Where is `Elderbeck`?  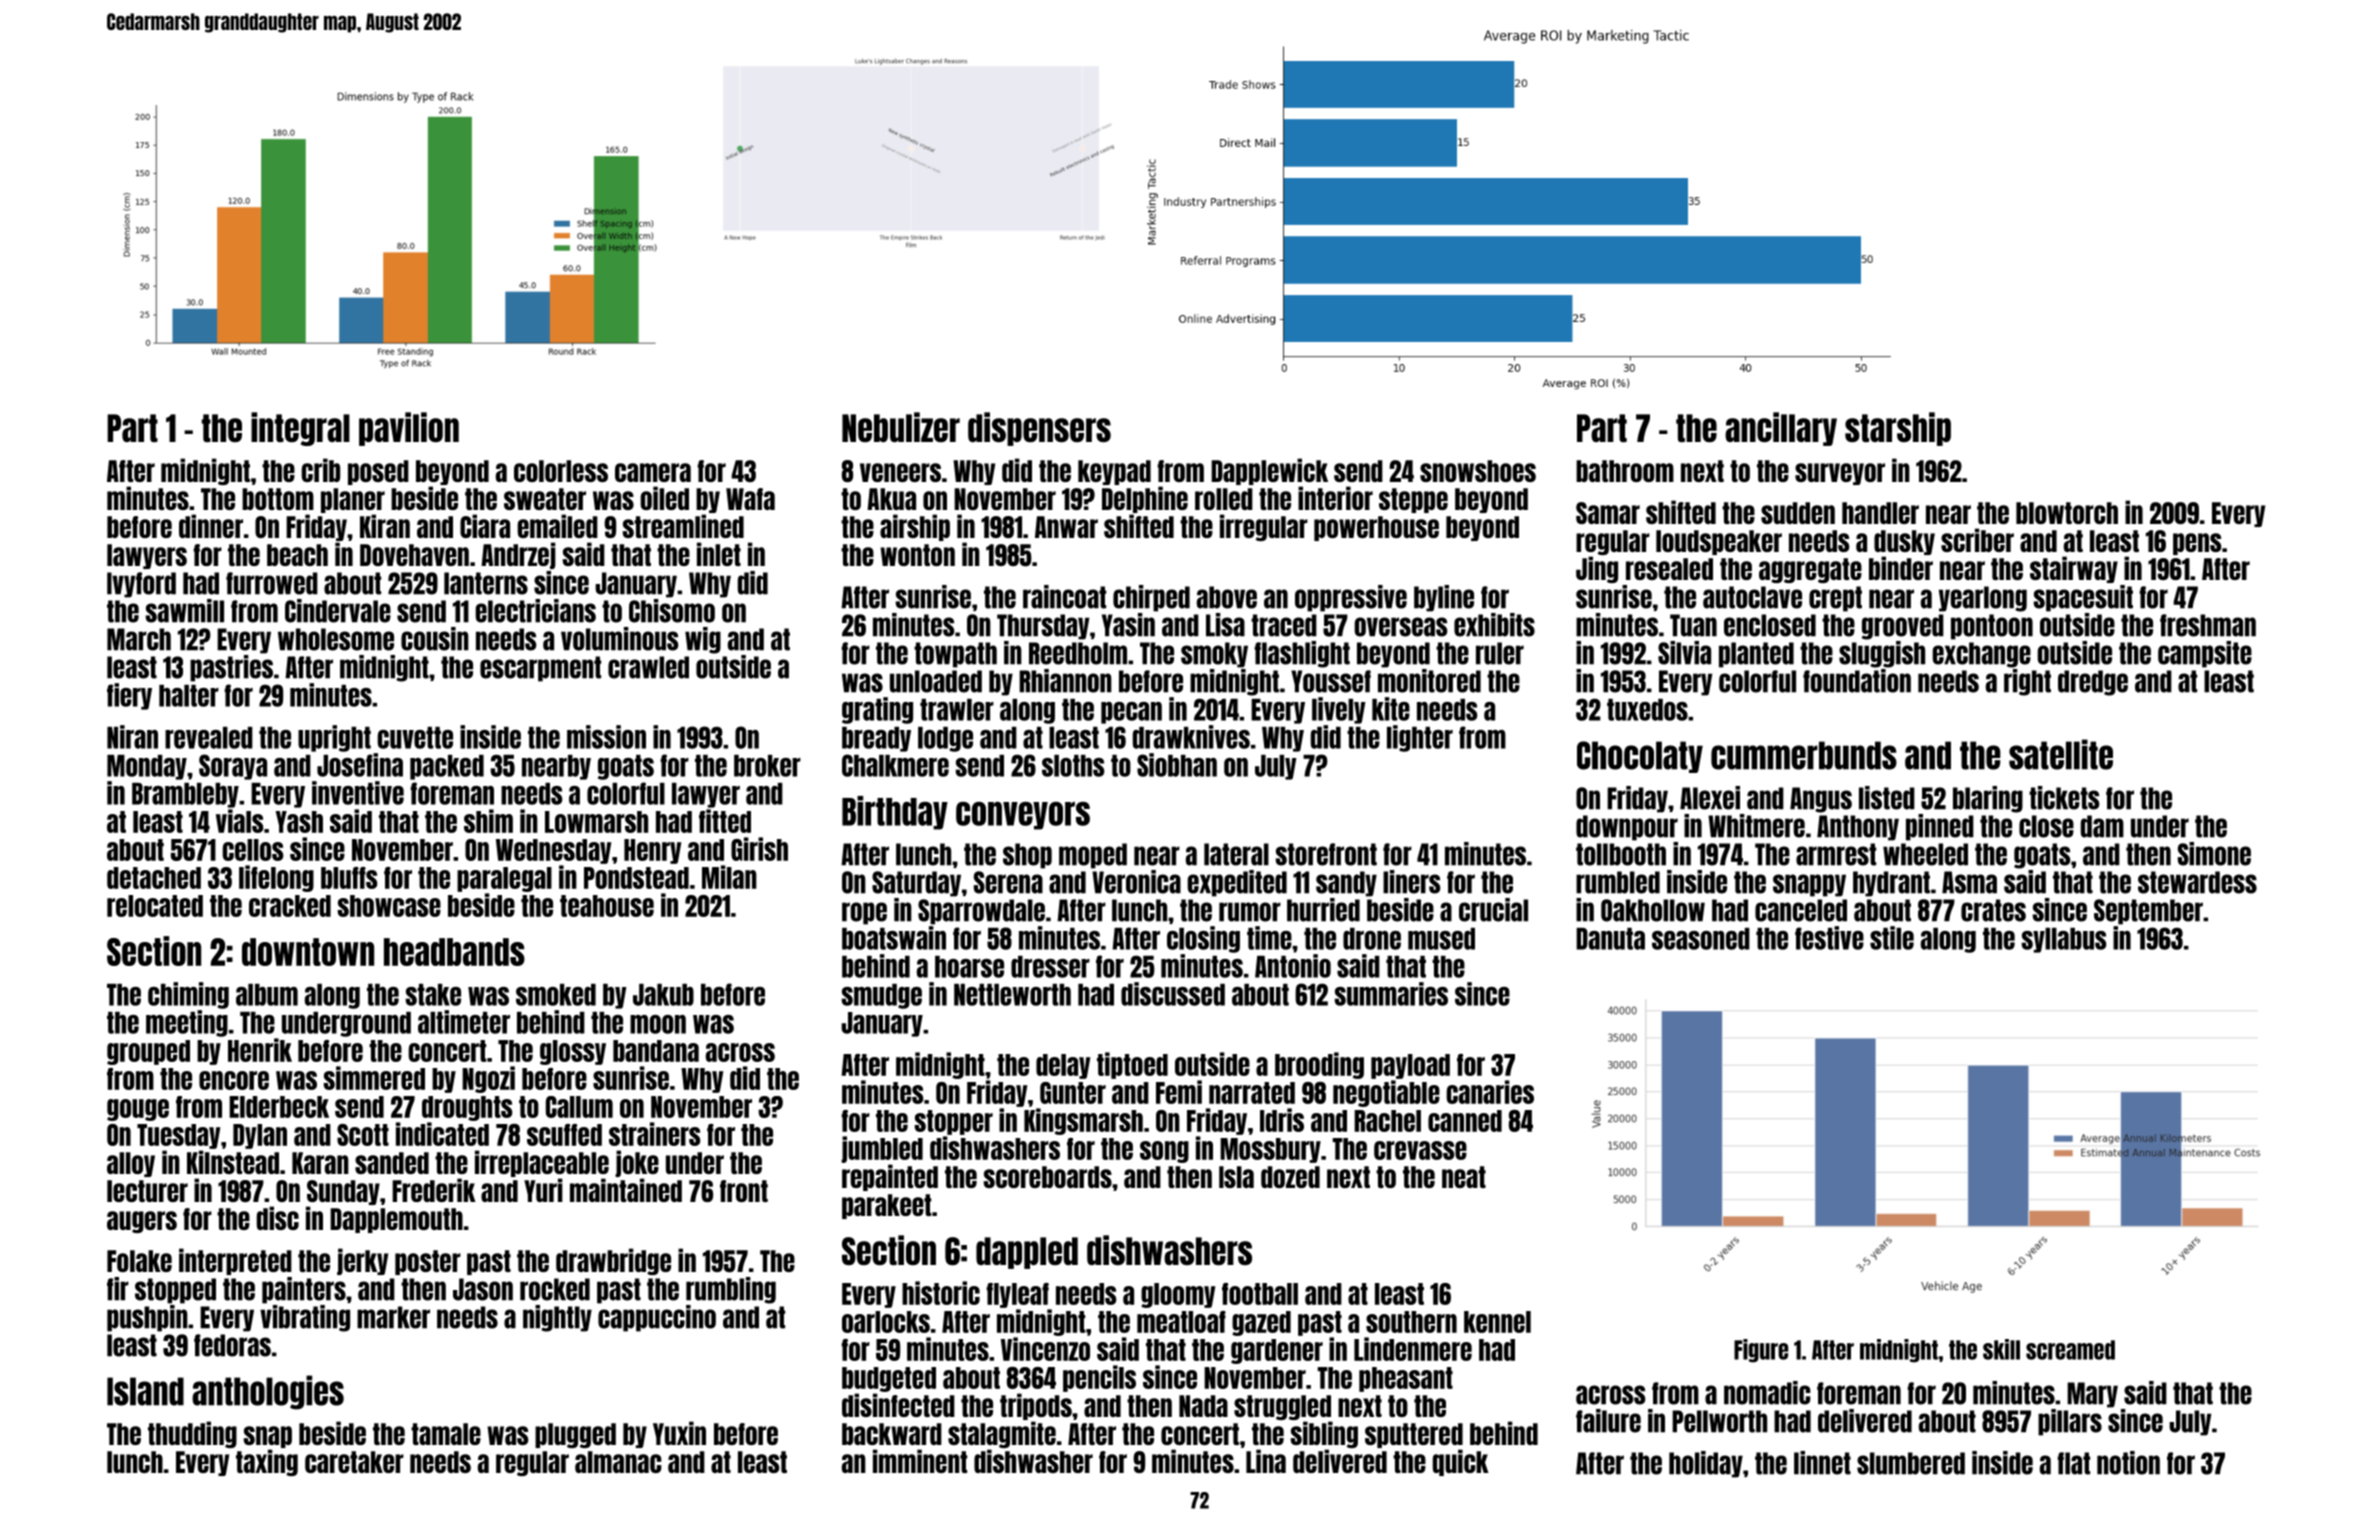
Elderbeck is located at coordinates (279, 1107).
